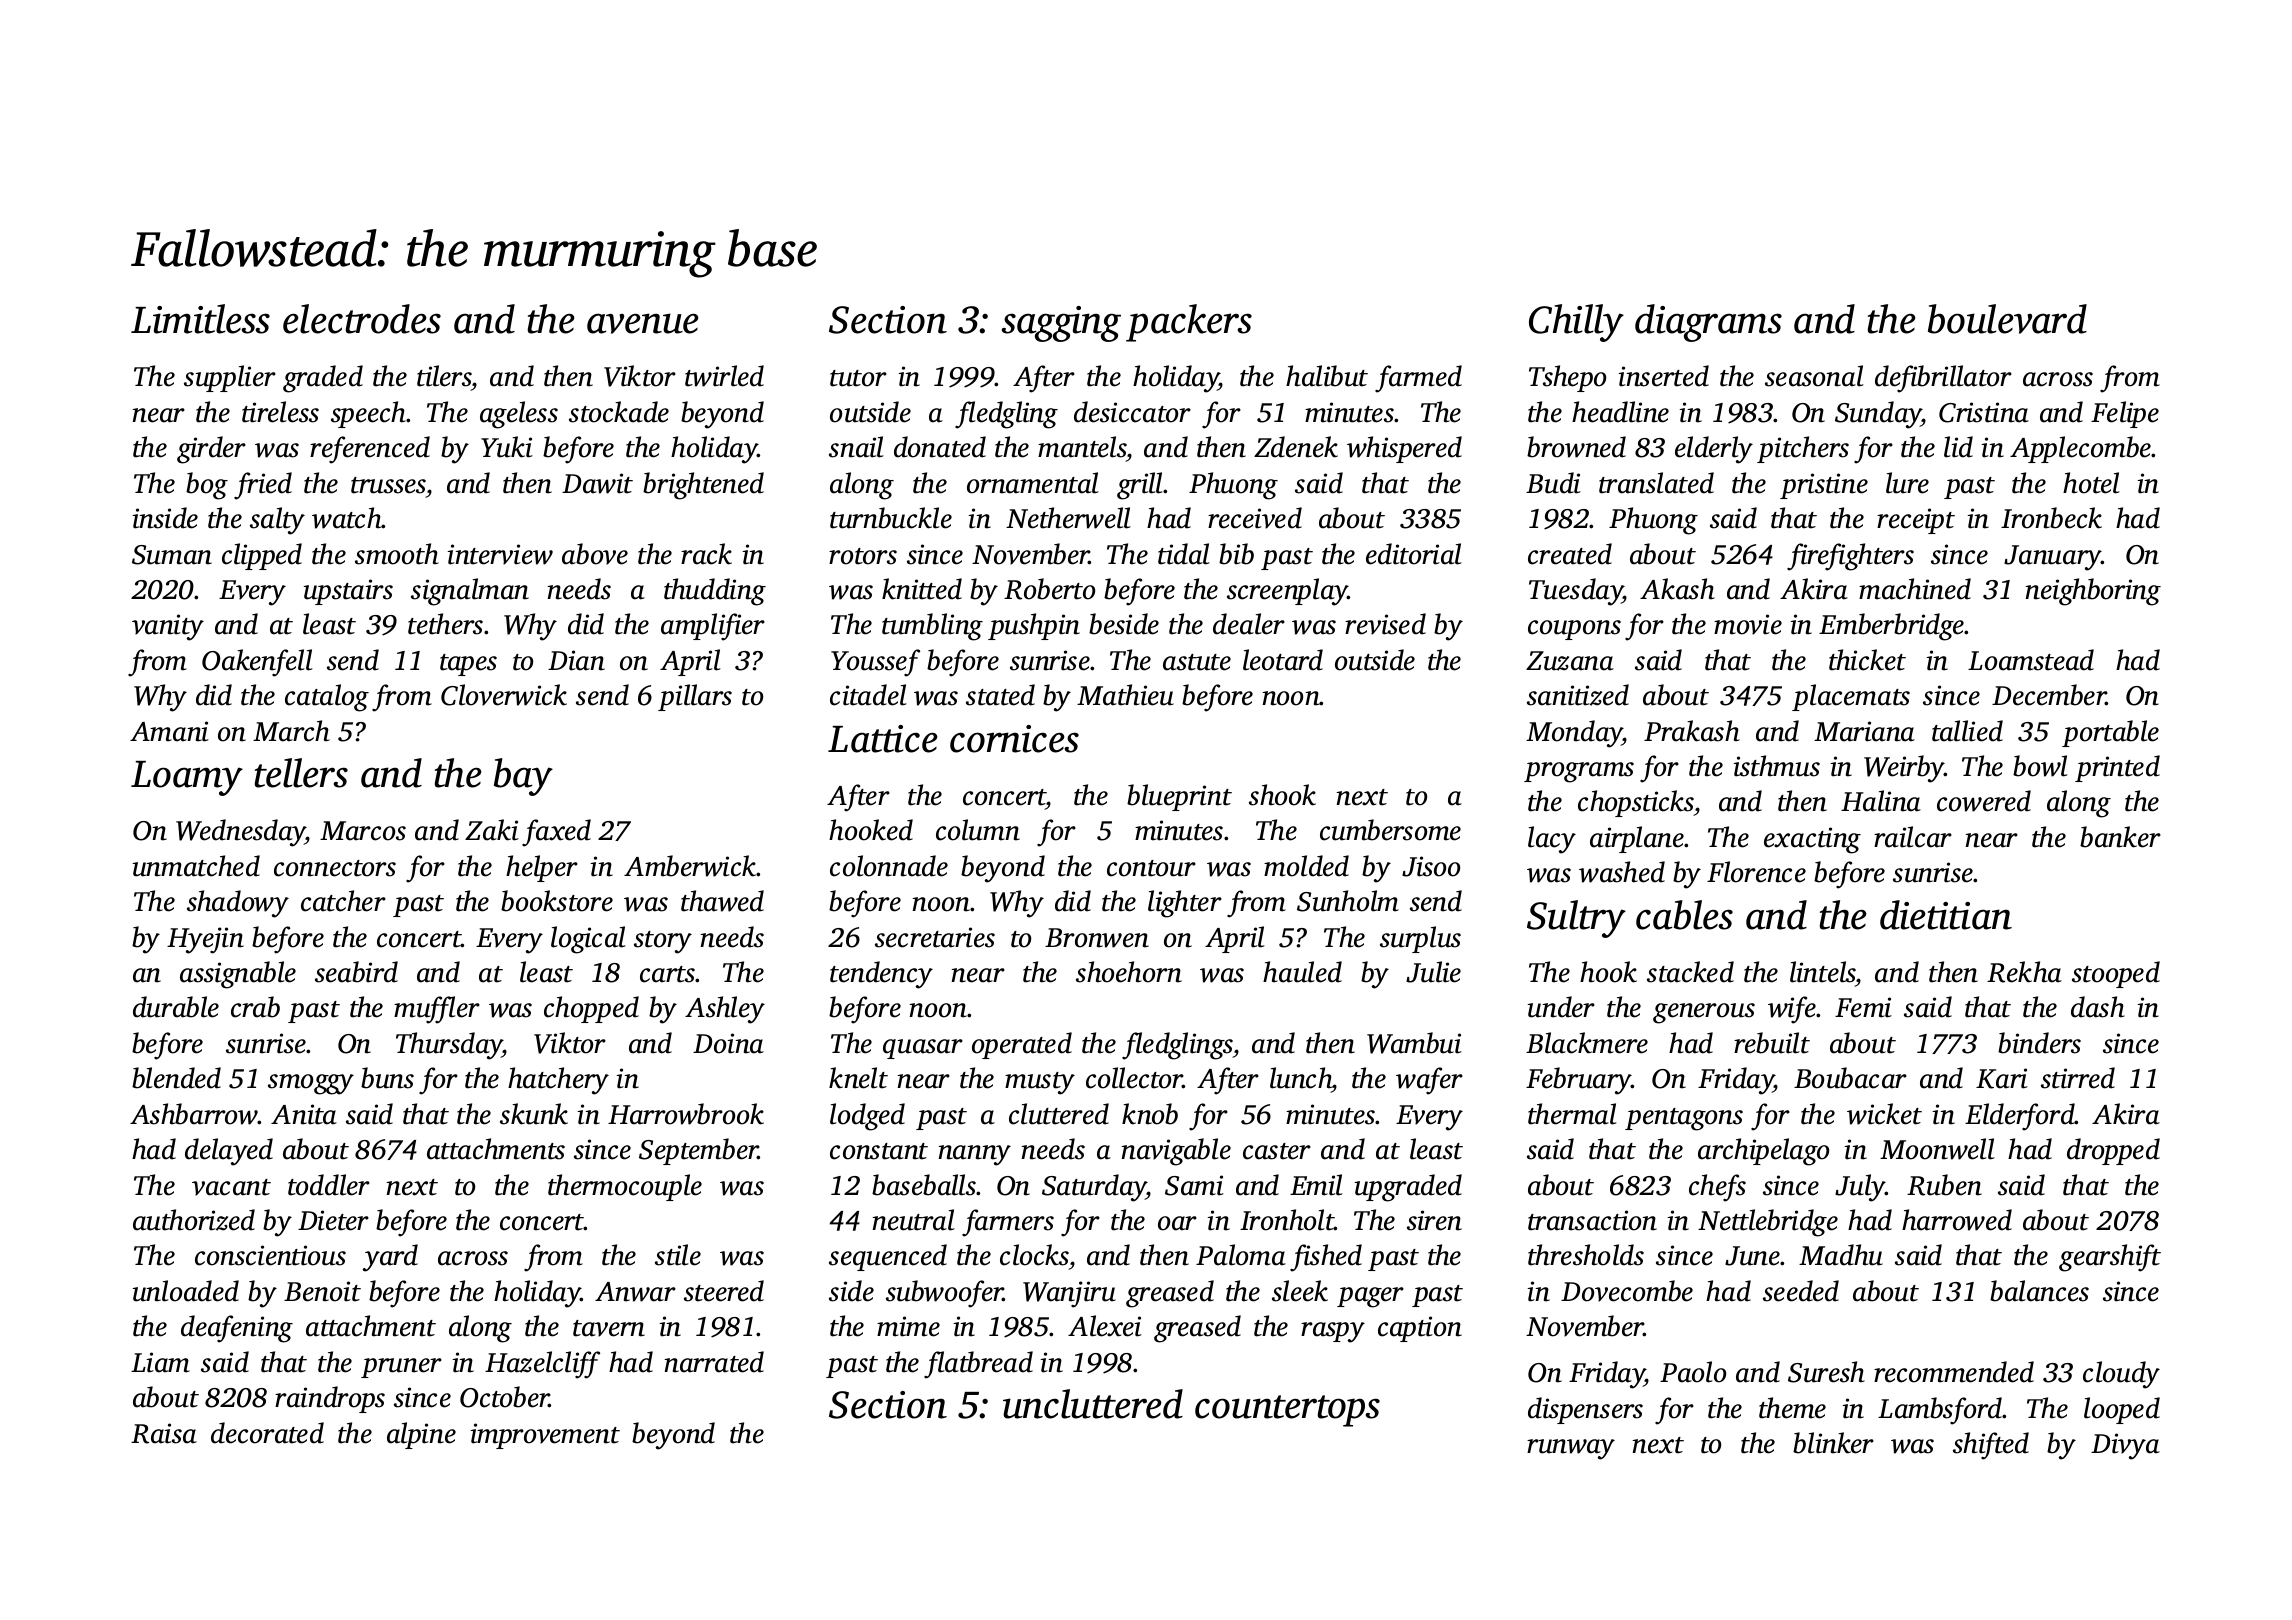 Image resolution: width=2292 pixels, height=1620 pixels. What do you see at coordinates (1690, 972) in the image?
I see `stacked` at bounding box center [1690, 972].
